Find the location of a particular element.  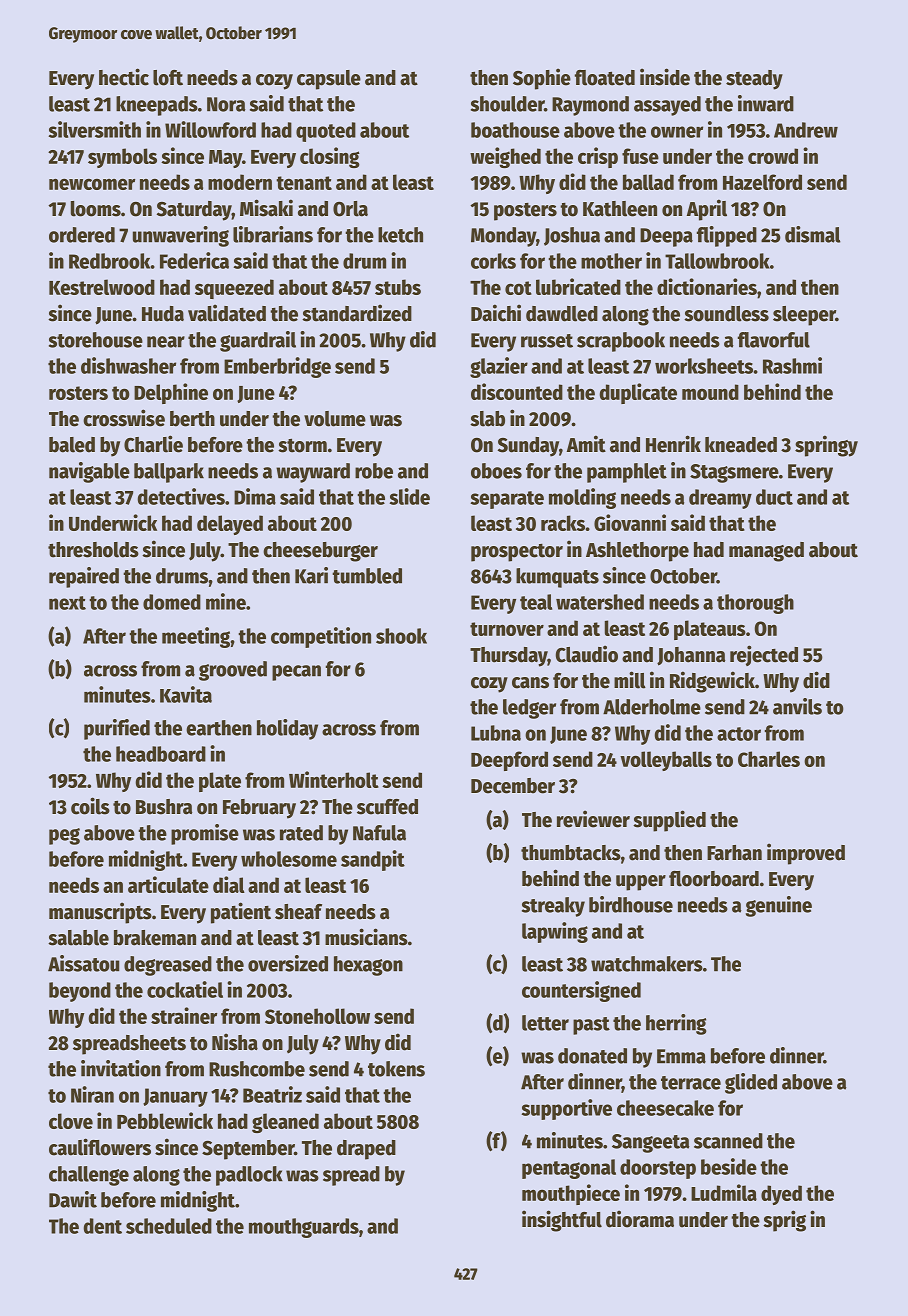

worksheets is located at coordinates (704, 366).
